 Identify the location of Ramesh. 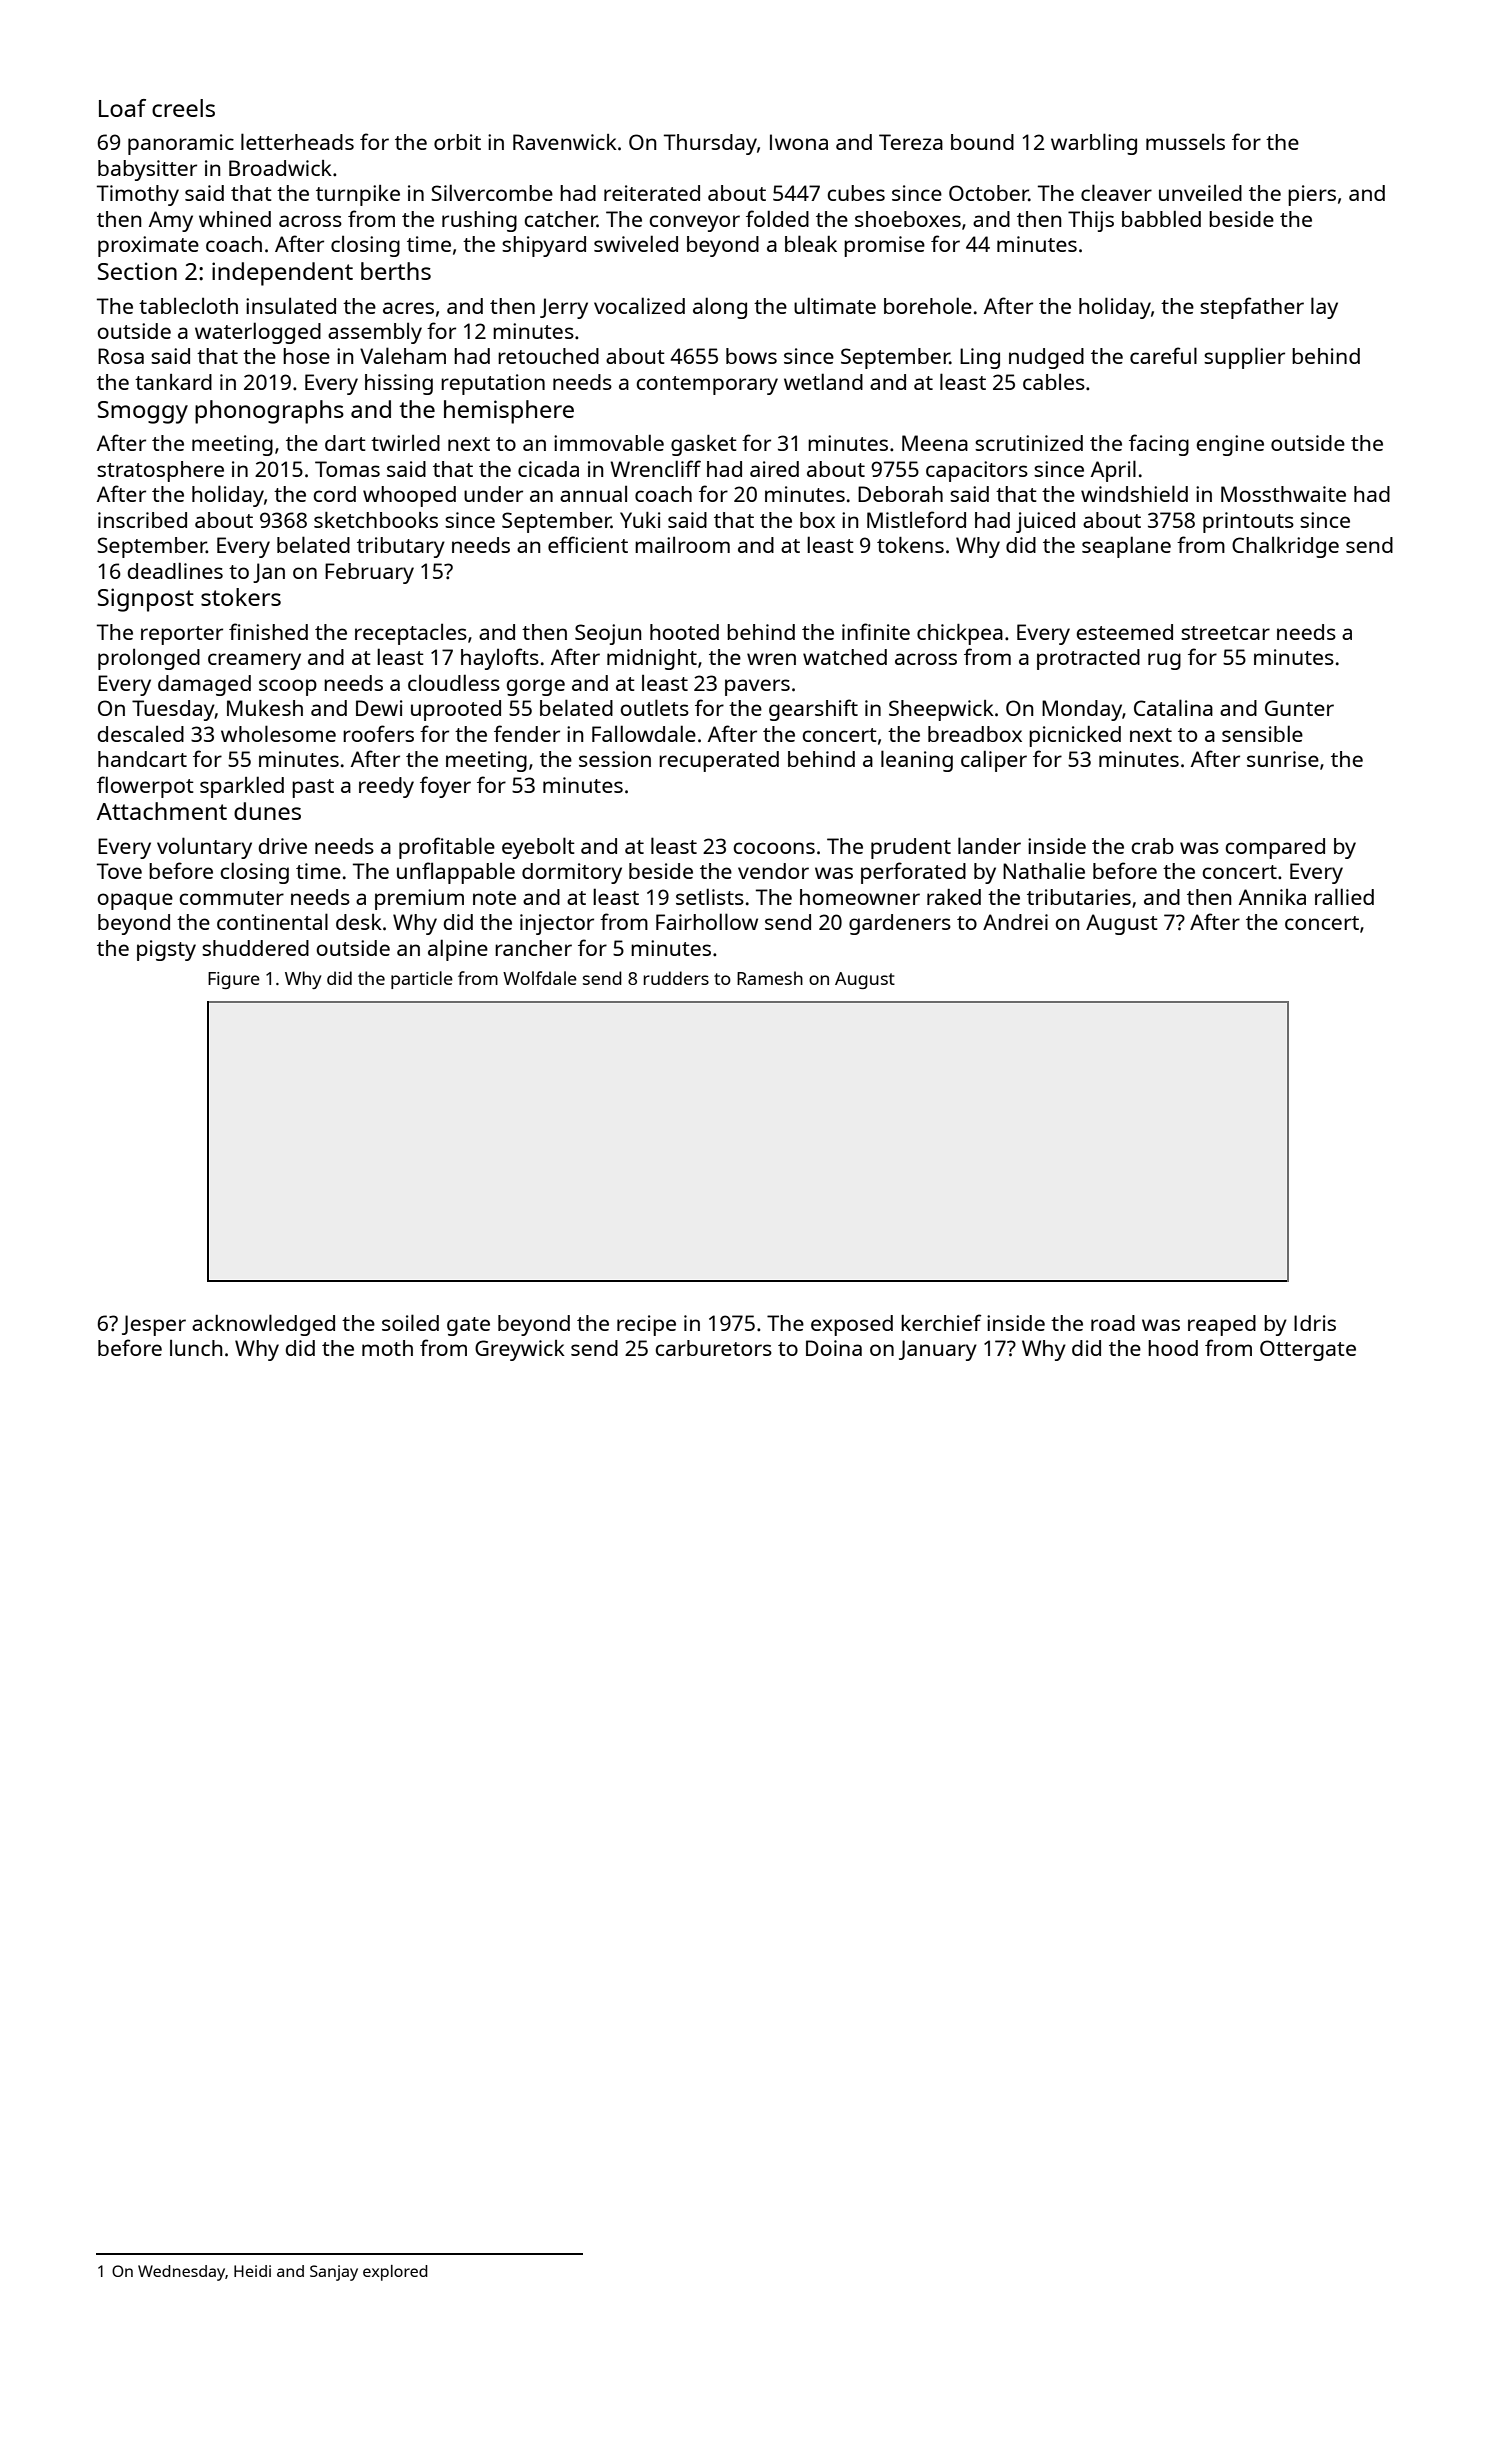
(770, 978).
